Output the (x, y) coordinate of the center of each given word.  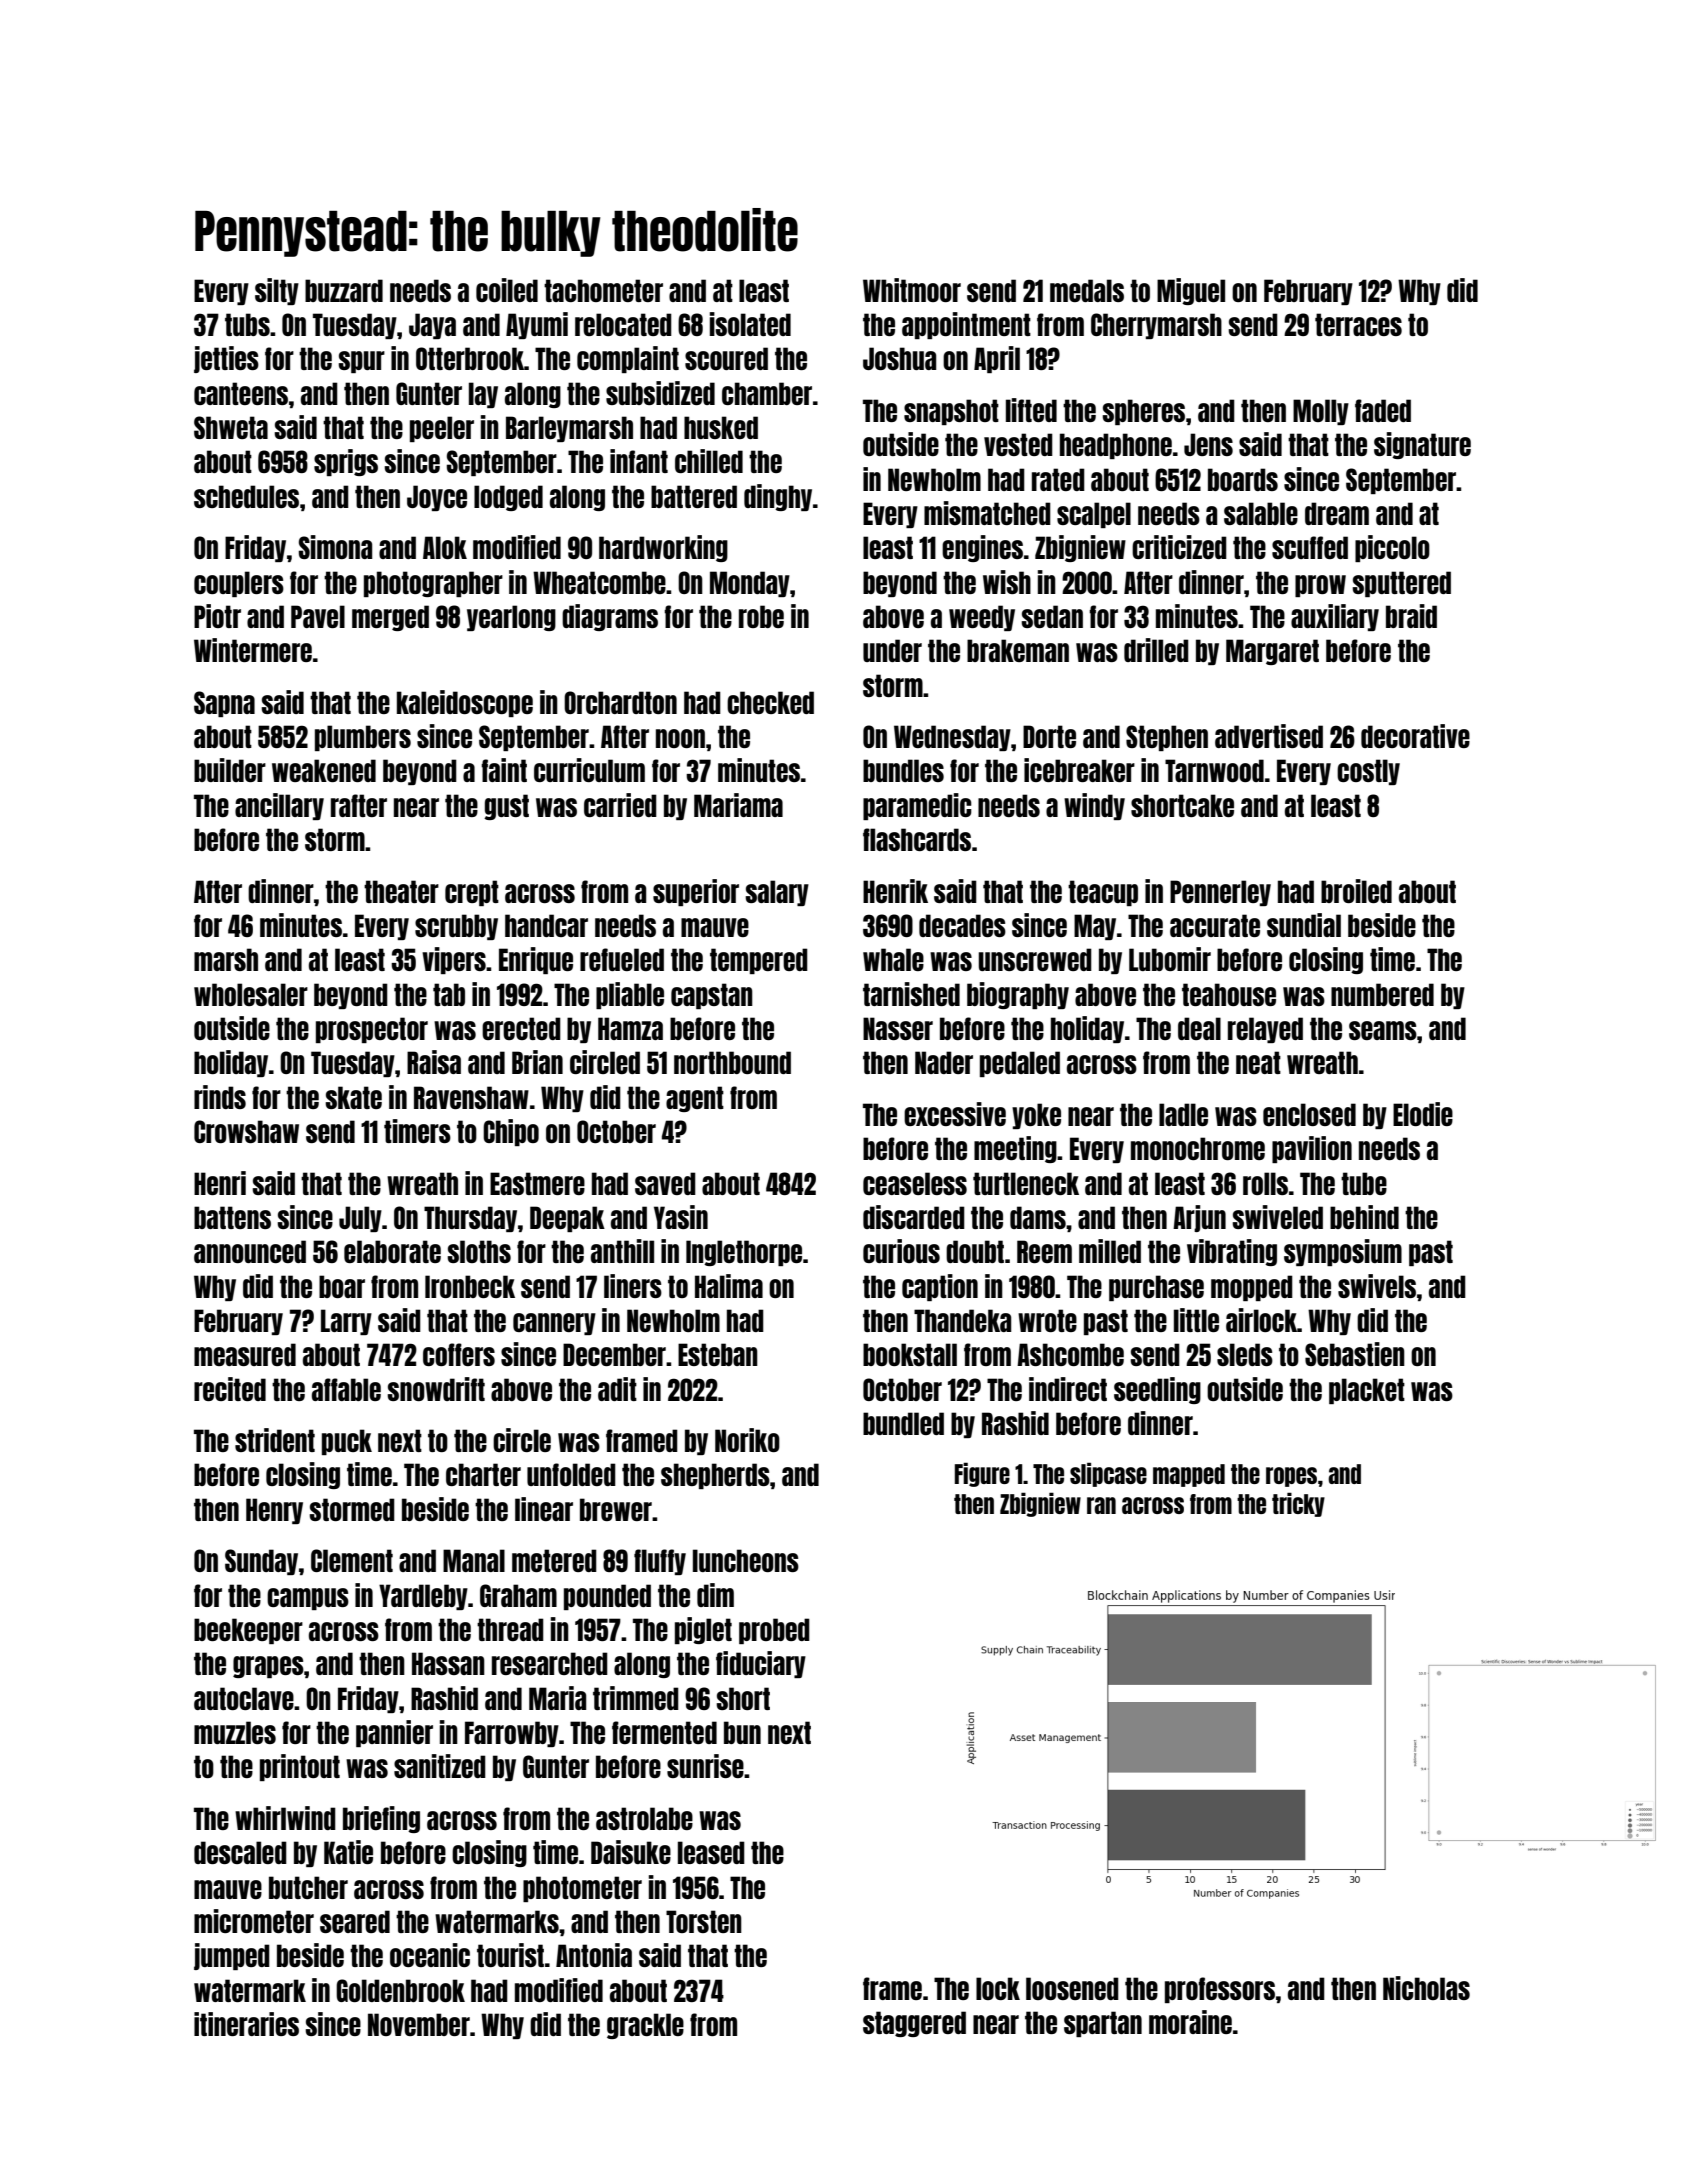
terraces (1358, 324)
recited (230, 1389)
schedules (246, 496)
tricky (1298, 1504)
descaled (240, 1852)
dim (715, 1595)
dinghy (778, 497)
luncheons (746, 1560)
